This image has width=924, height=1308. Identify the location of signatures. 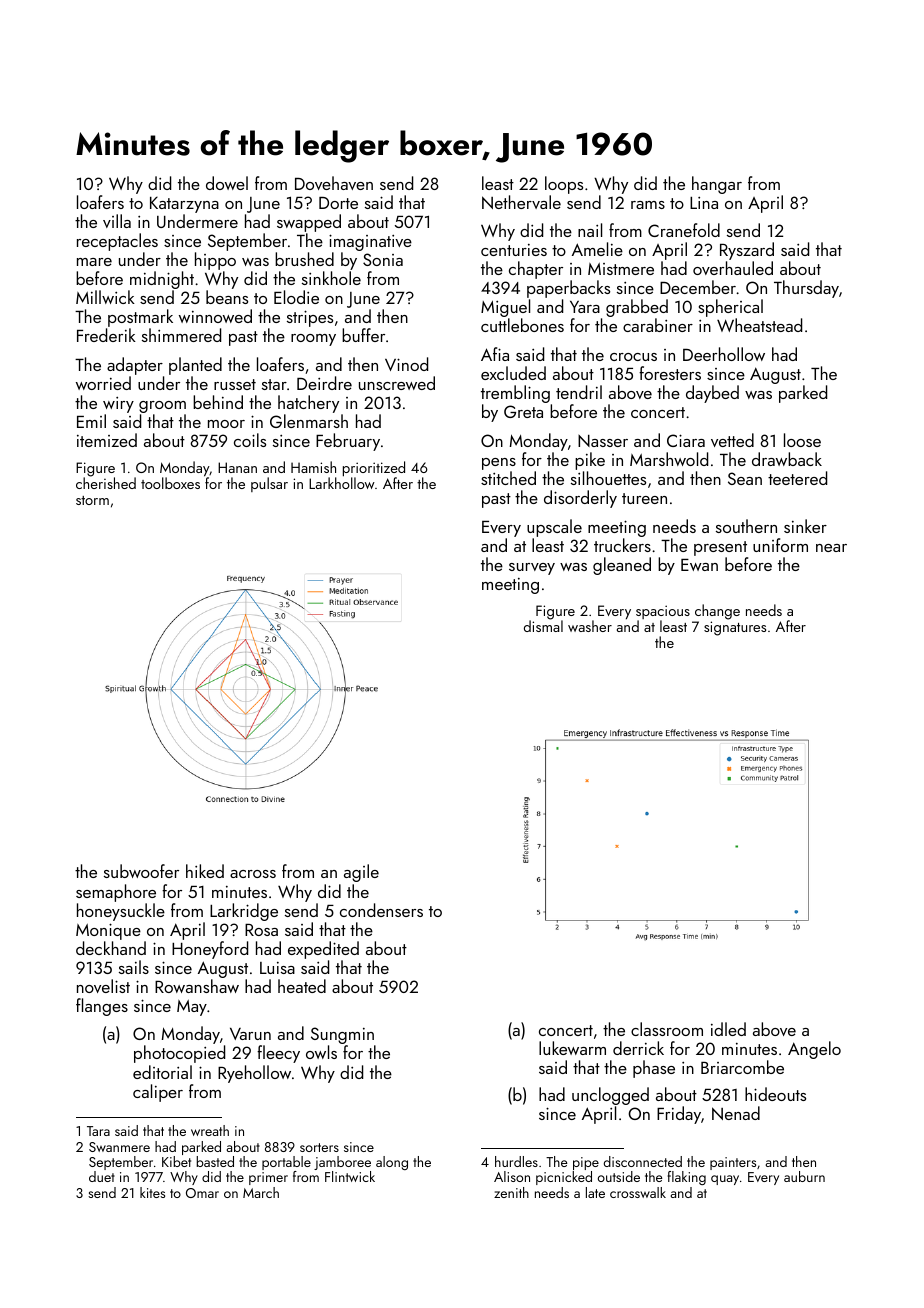
(735, 628).
